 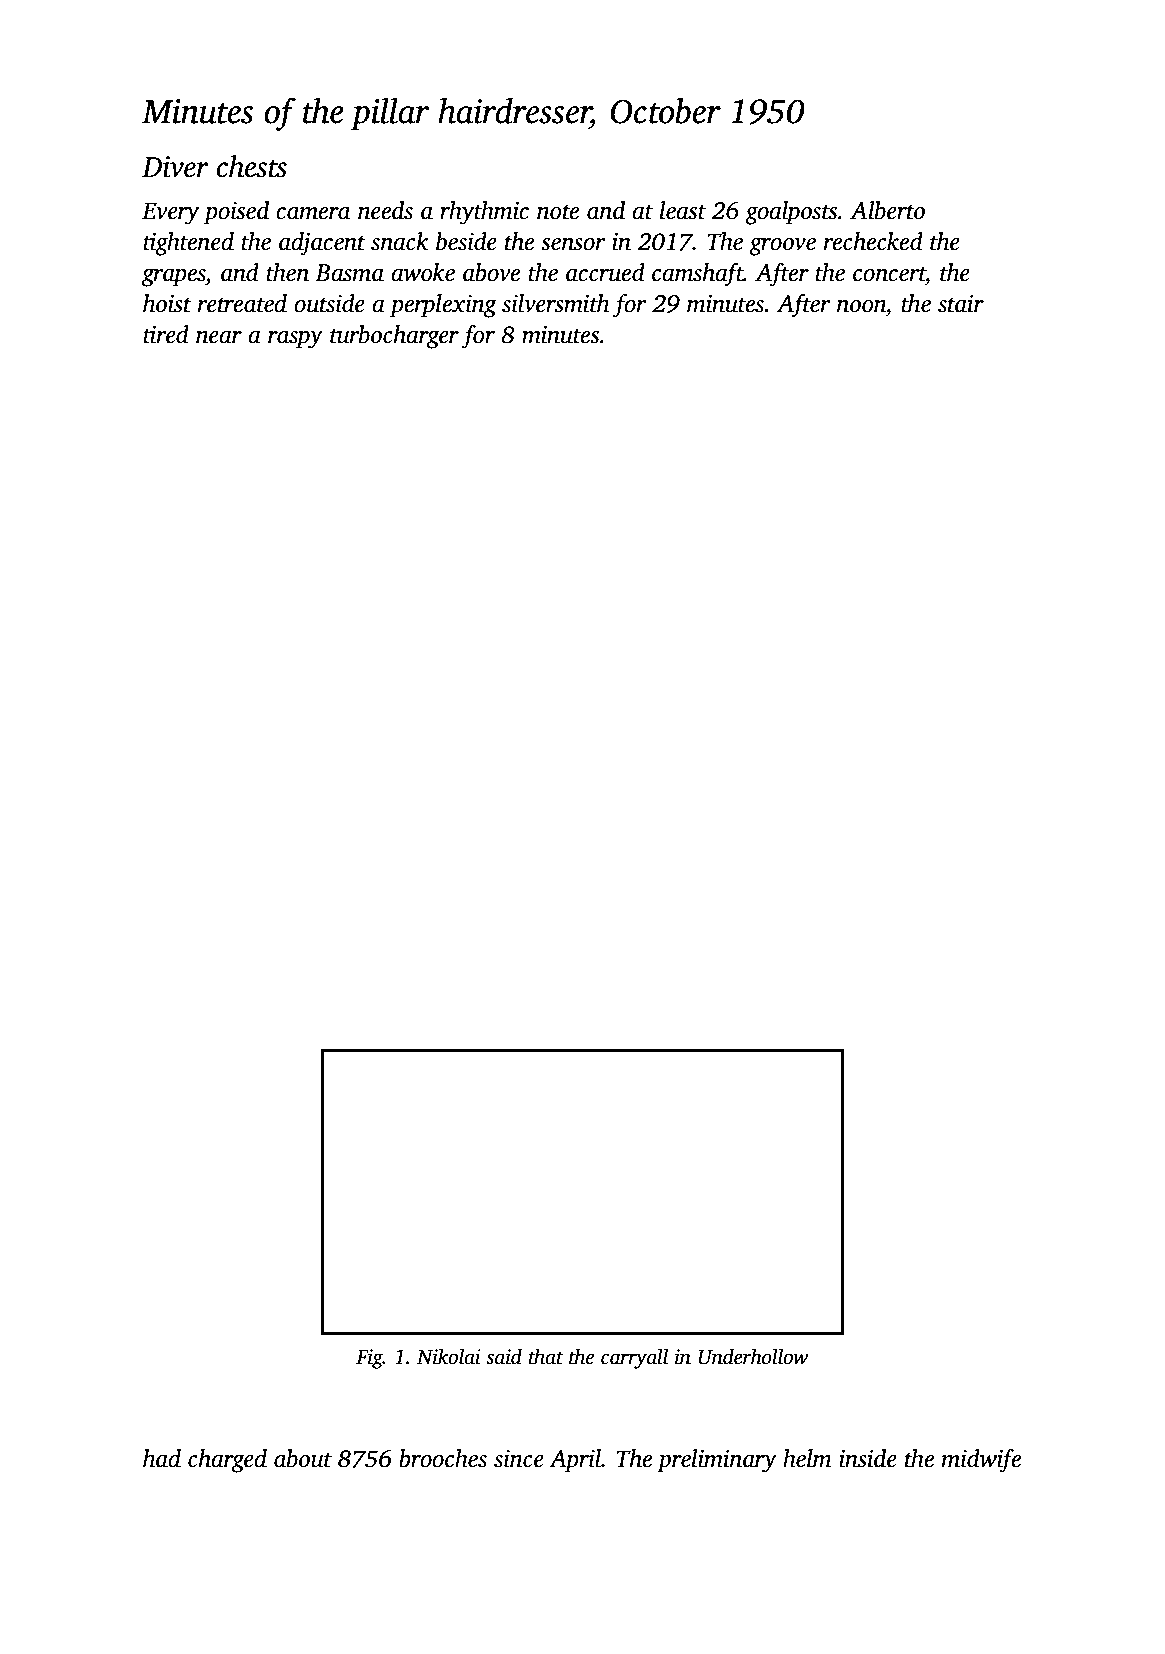 What do you see at coordinates (295, 340) in the screenshot?
I see `raspy` at bounding box center [295, 340].
